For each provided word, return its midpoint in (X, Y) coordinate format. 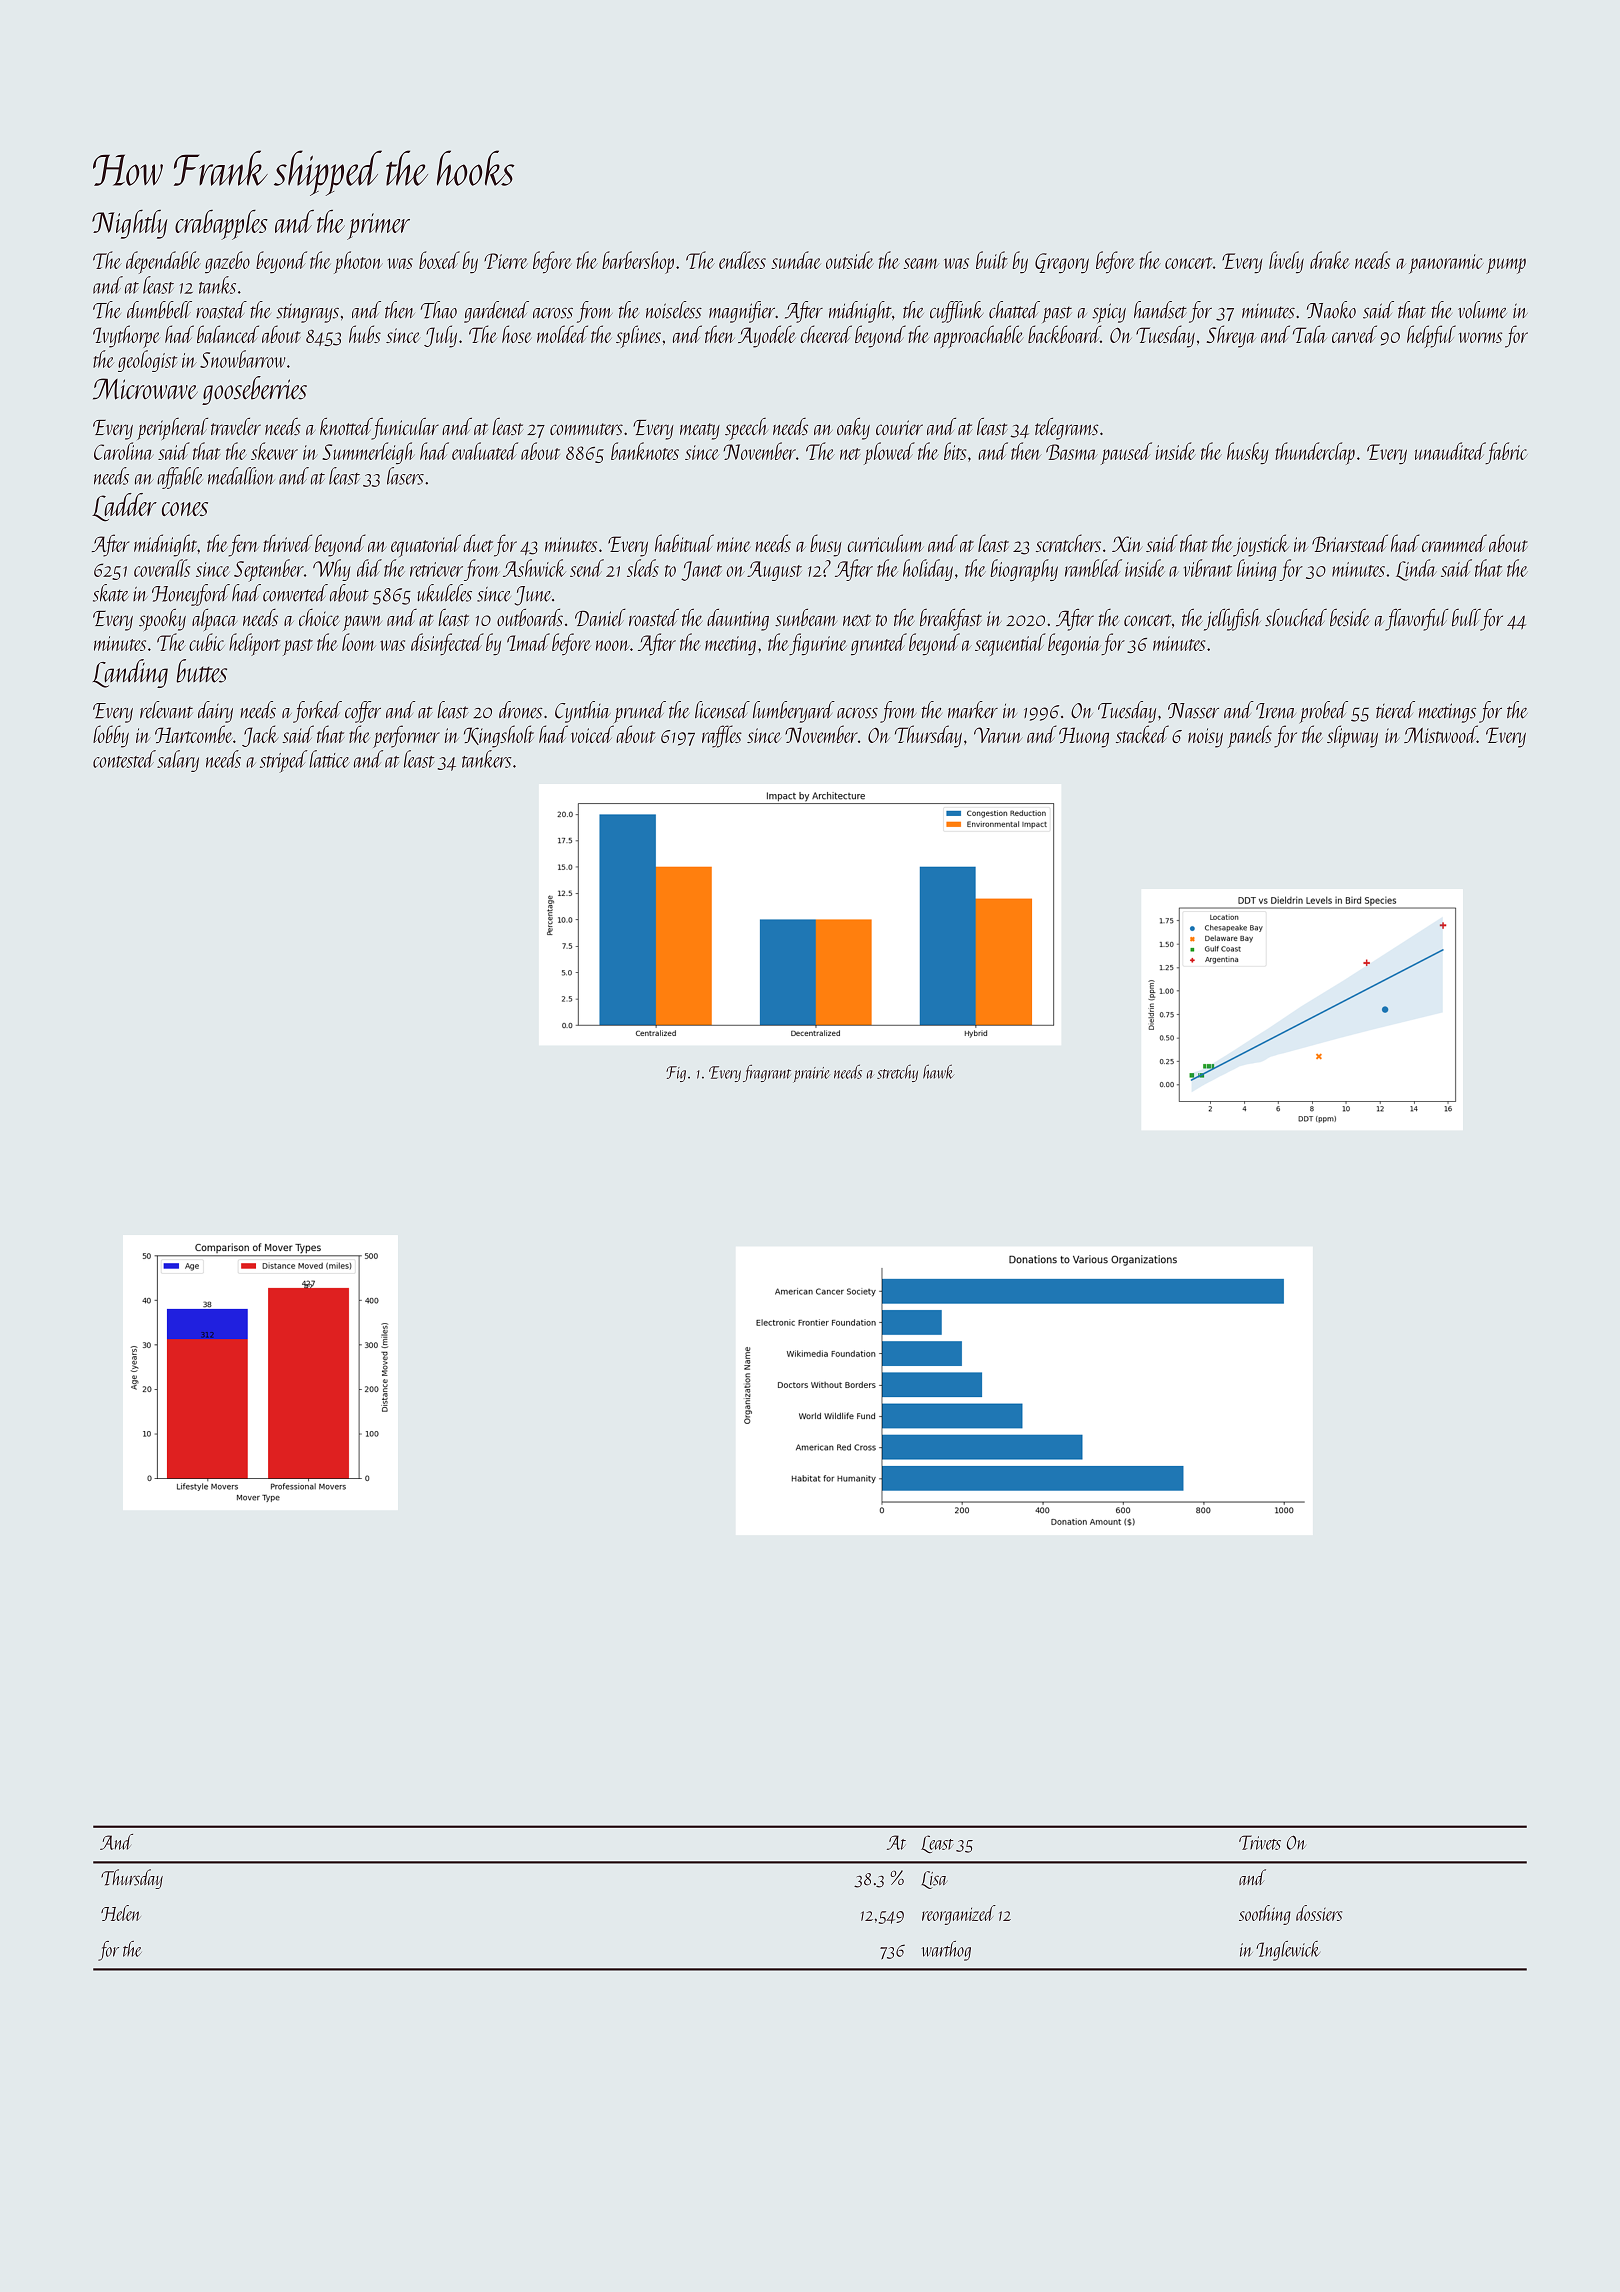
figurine (818, 644)
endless (742, 260)
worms (1480, 337)
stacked (1142, 734)
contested (124, 759)
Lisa (934, 1880)
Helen (120, 1913)
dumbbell (159, 310)
